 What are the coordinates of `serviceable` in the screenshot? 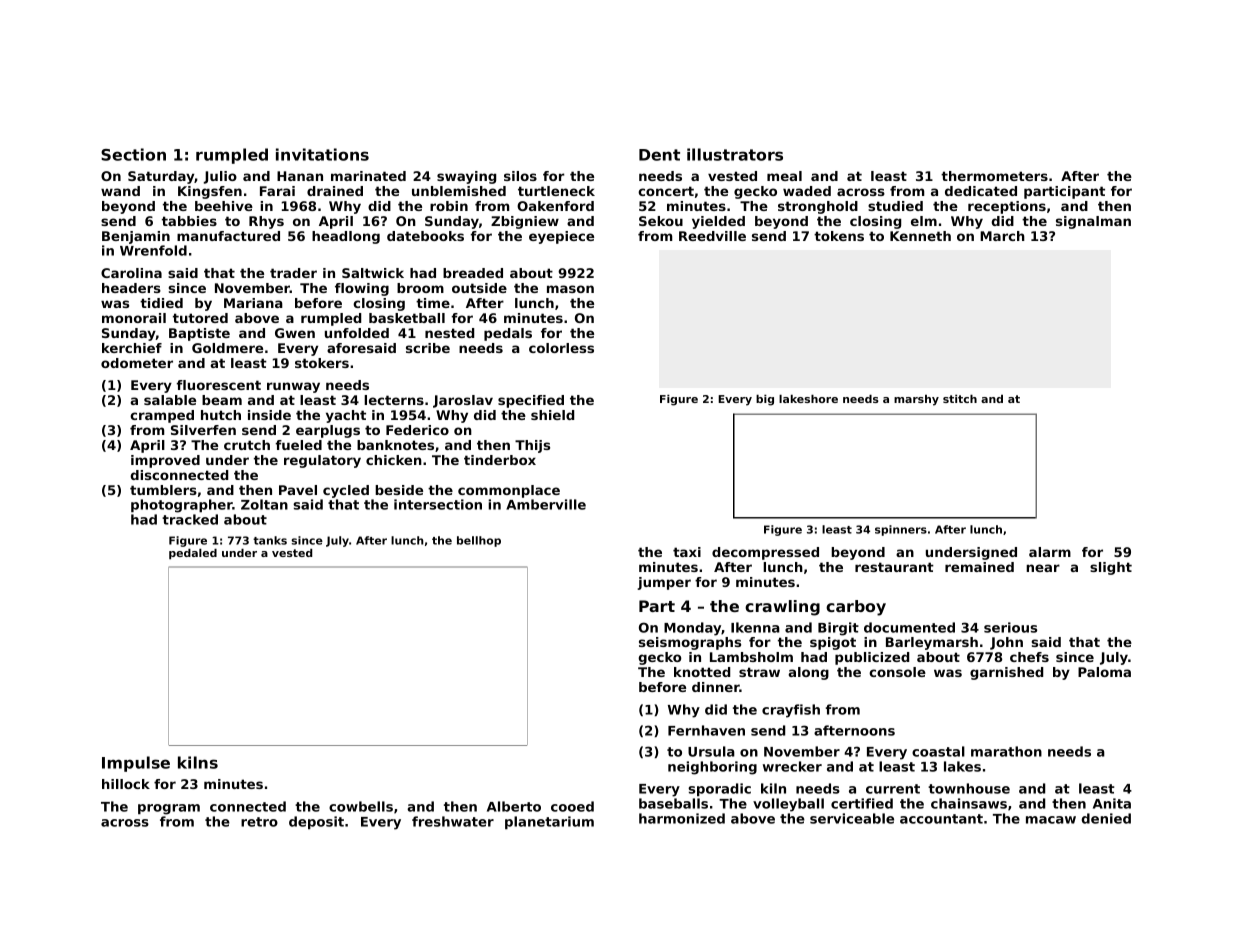 It's located at (852, 818).
